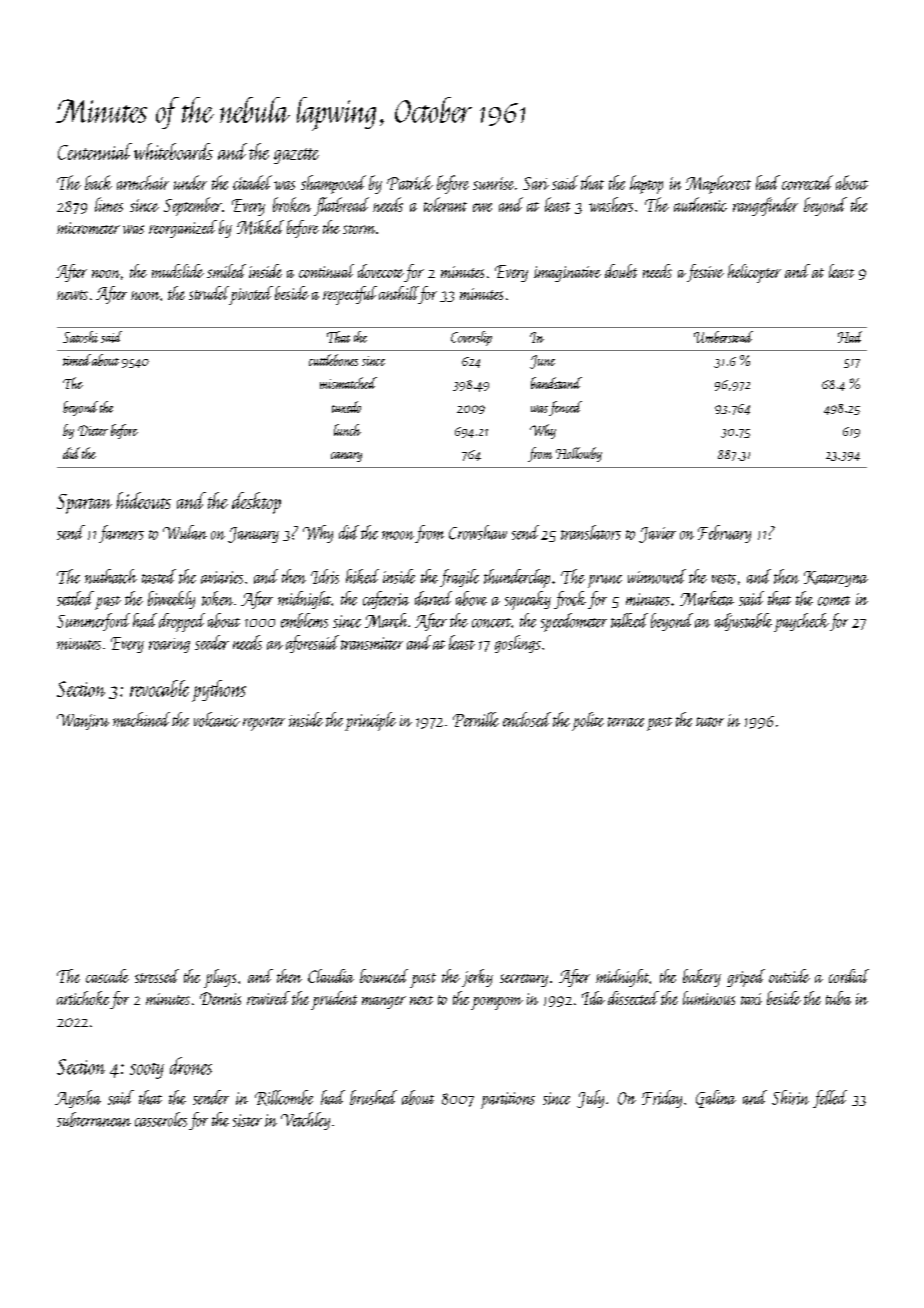 The image size is (924, 1308). I want to click on sister, so click(247, 1120).
